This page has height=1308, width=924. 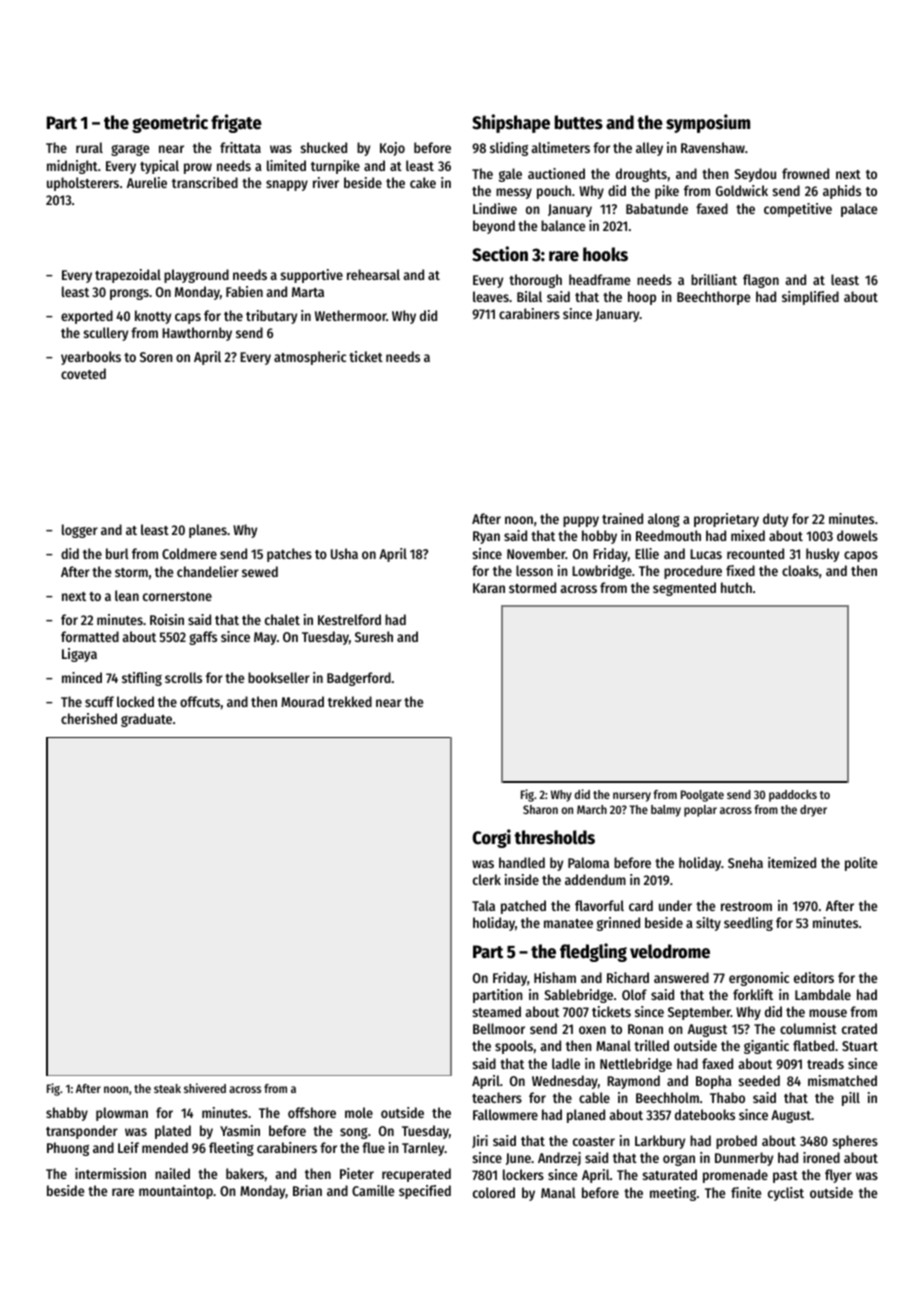 What do you see at coordinates (842, 192) in the page?
I see `aphids` at bounding box center [842, 192].
